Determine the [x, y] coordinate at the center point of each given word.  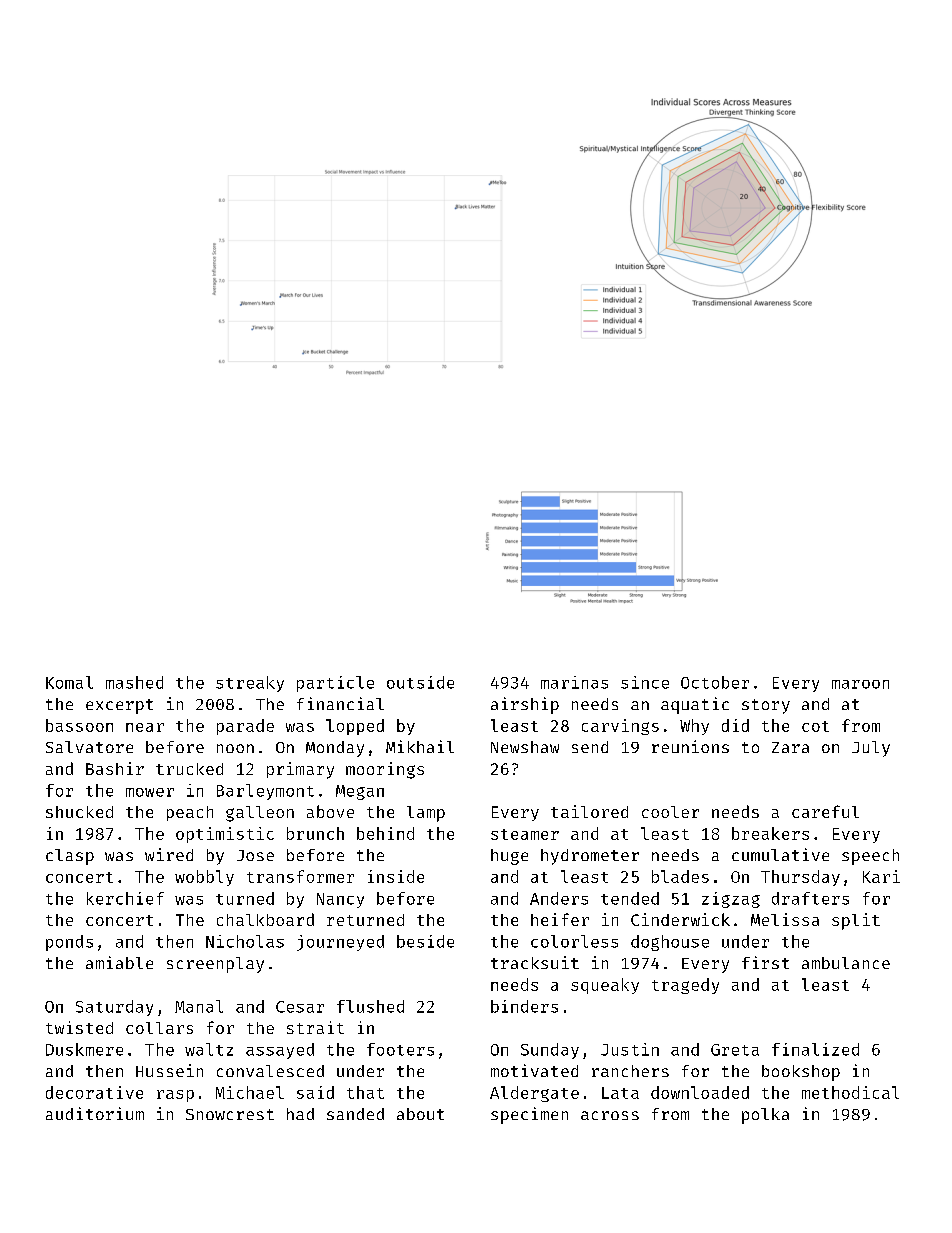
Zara [790, 747]
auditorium [95, 1113]
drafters [810, 898]
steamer [525, 834]
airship [525, 705]
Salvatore [89, 747]
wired [169, 854]
